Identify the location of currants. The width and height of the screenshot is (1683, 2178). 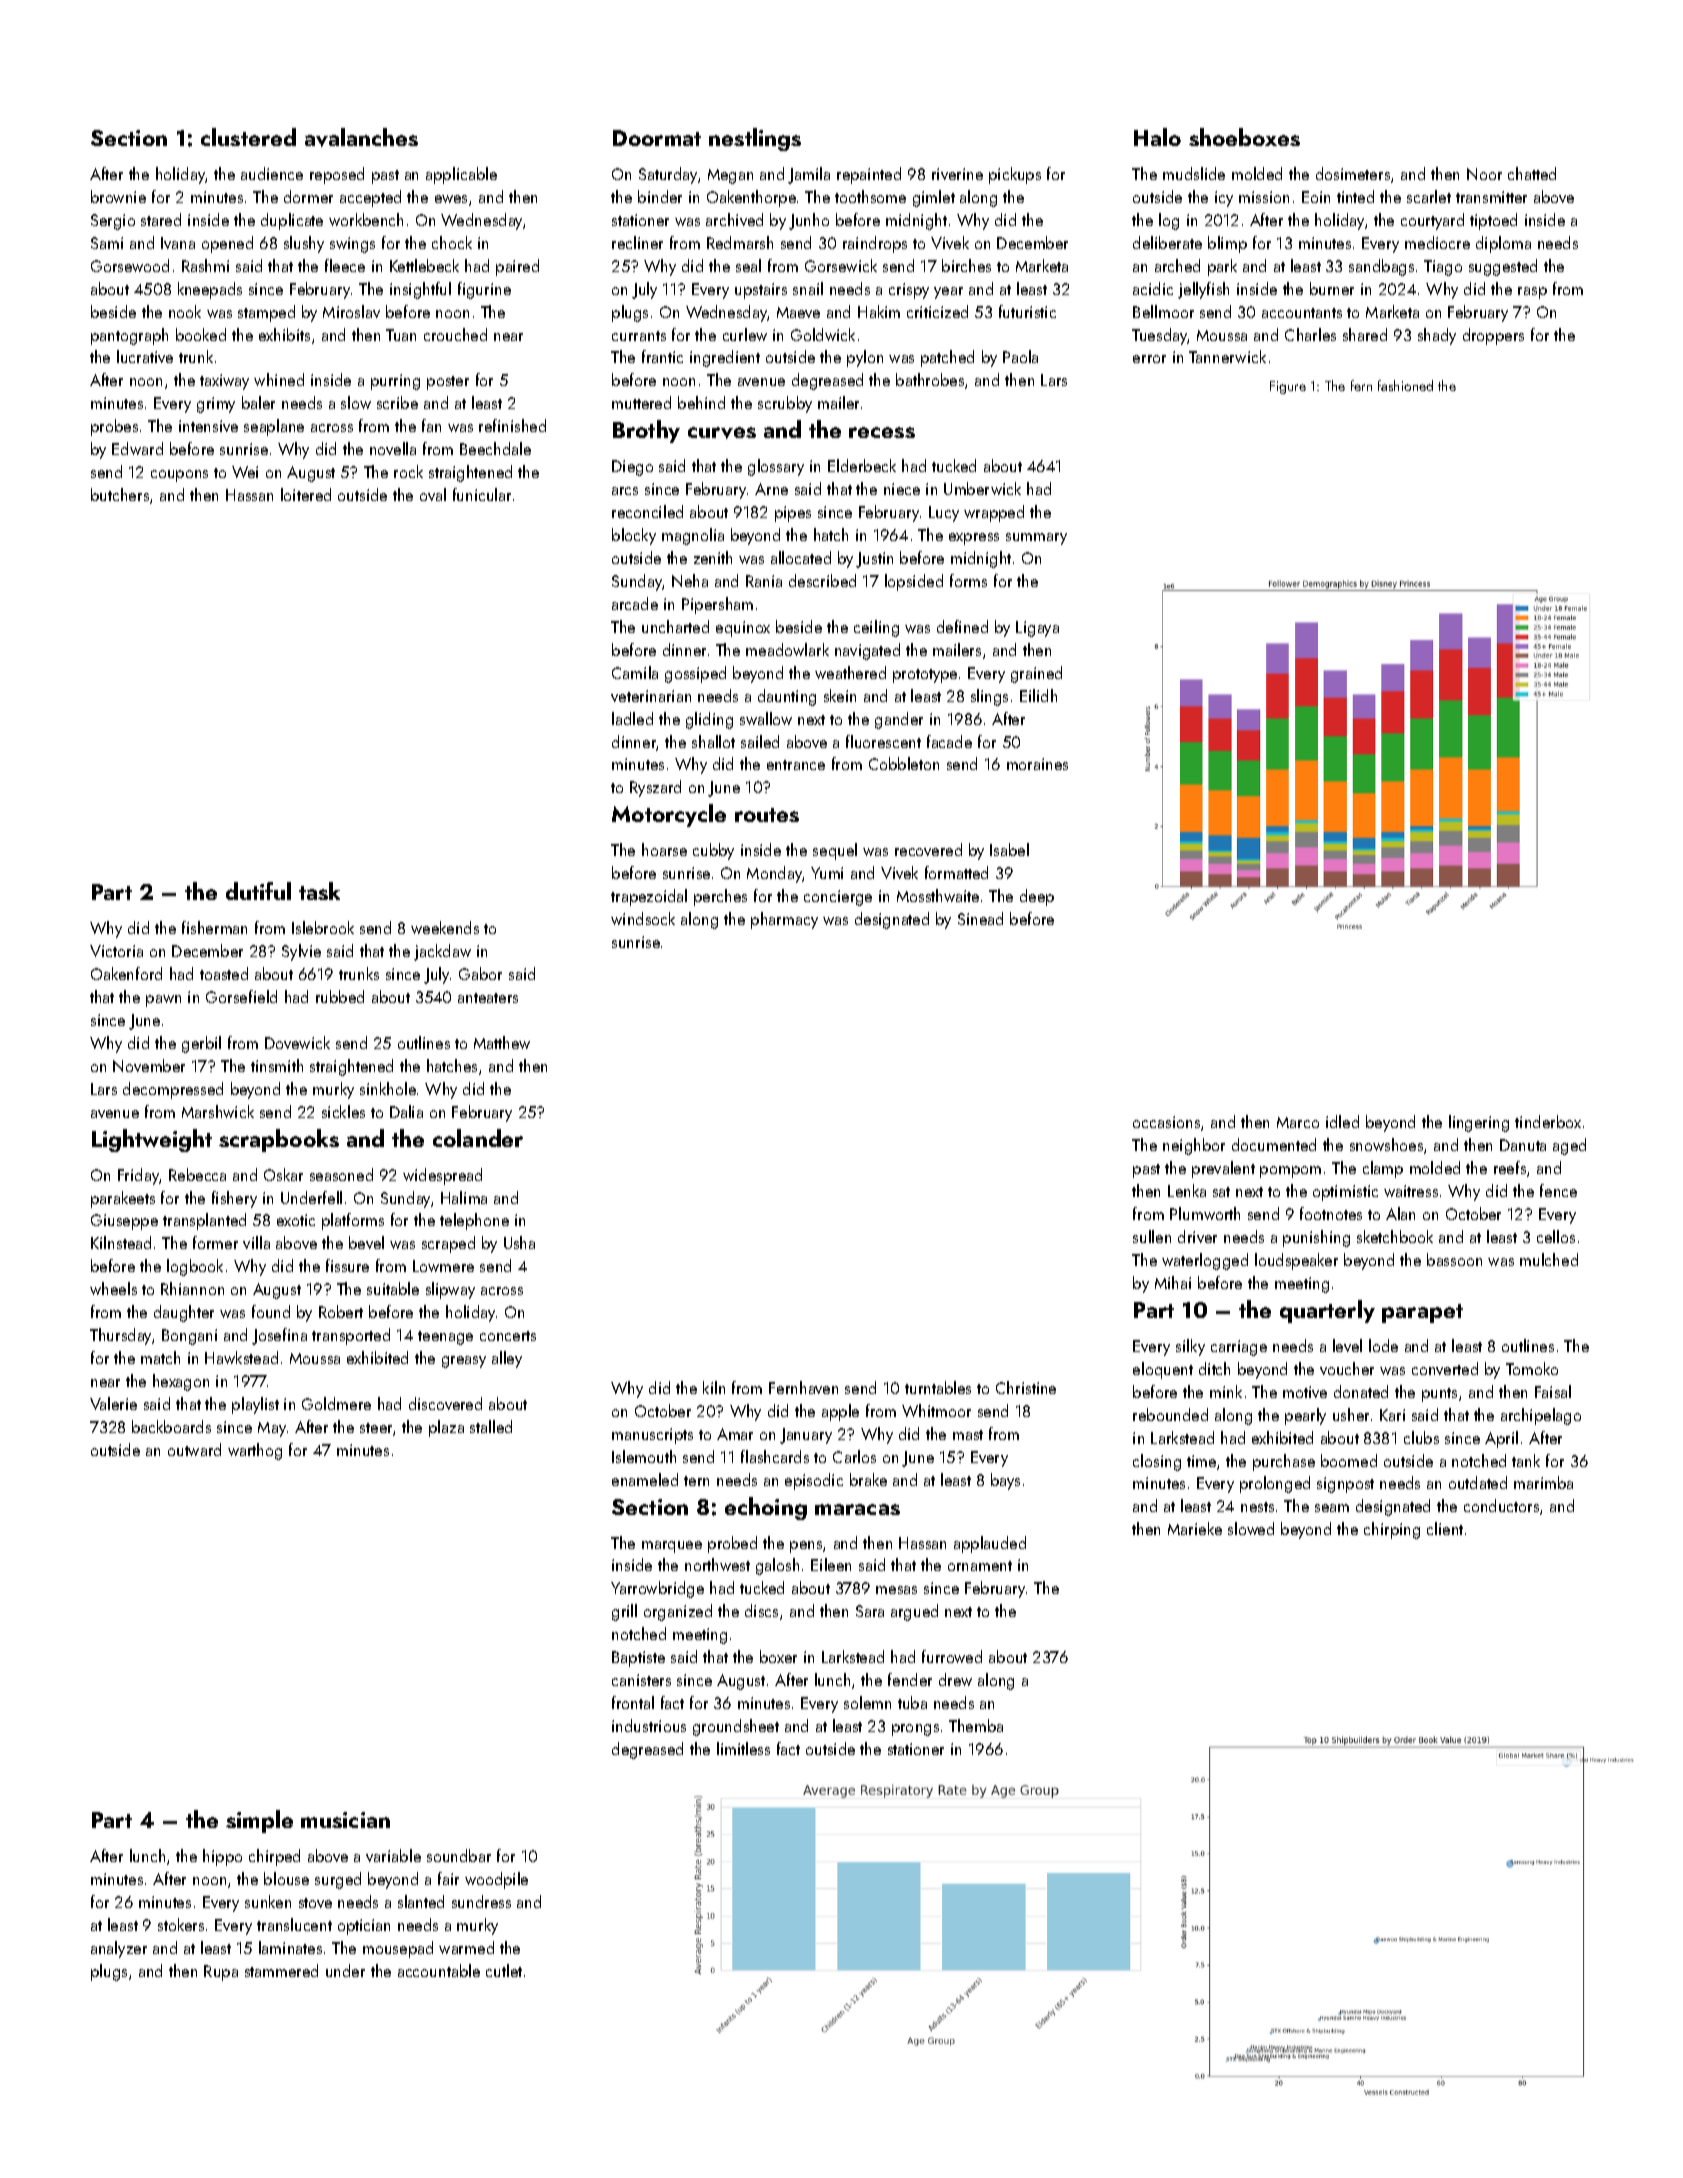
(639, 336).
